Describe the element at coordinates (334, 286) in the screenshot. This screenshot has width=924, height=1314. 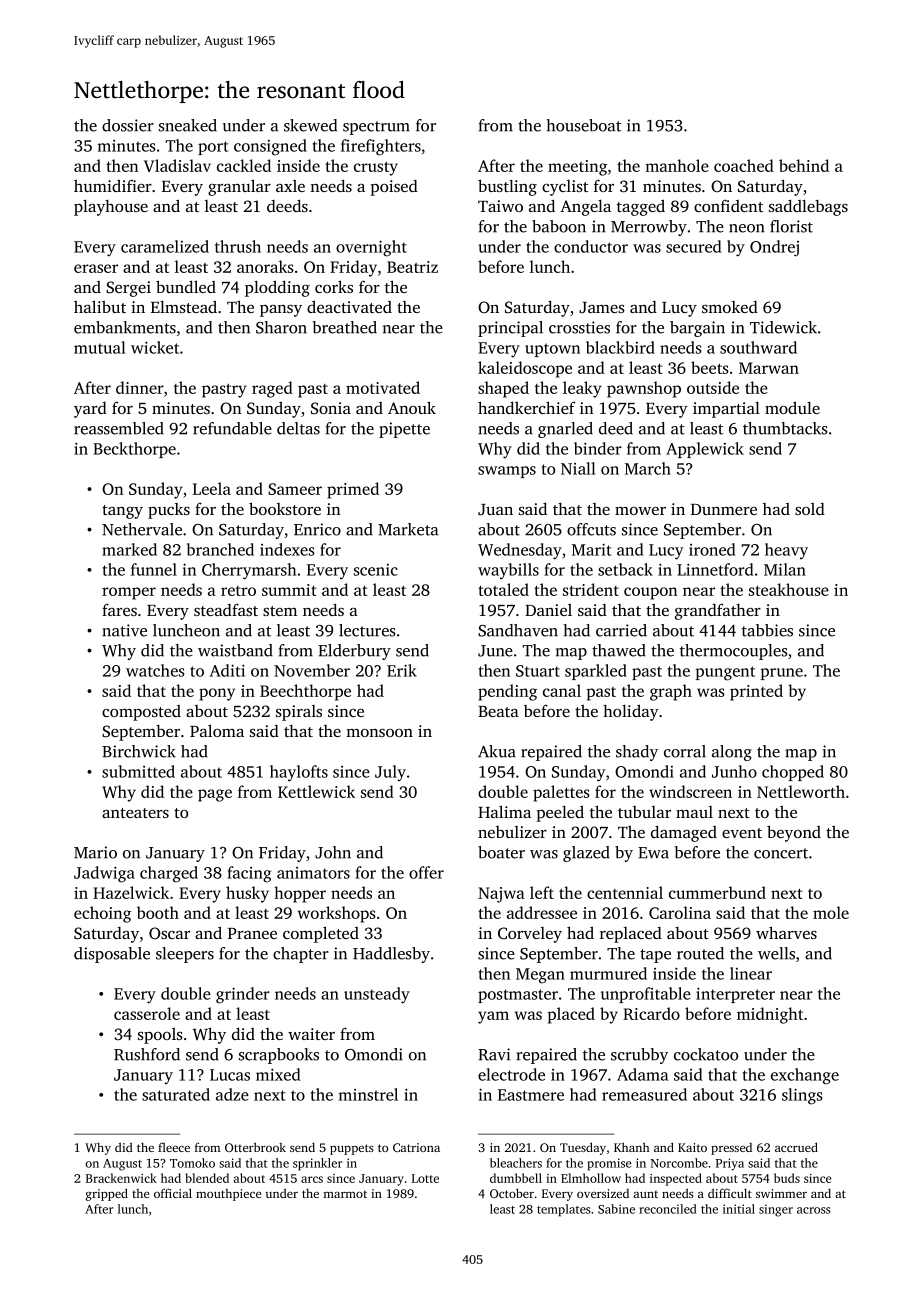
I see `corks` at that location.
